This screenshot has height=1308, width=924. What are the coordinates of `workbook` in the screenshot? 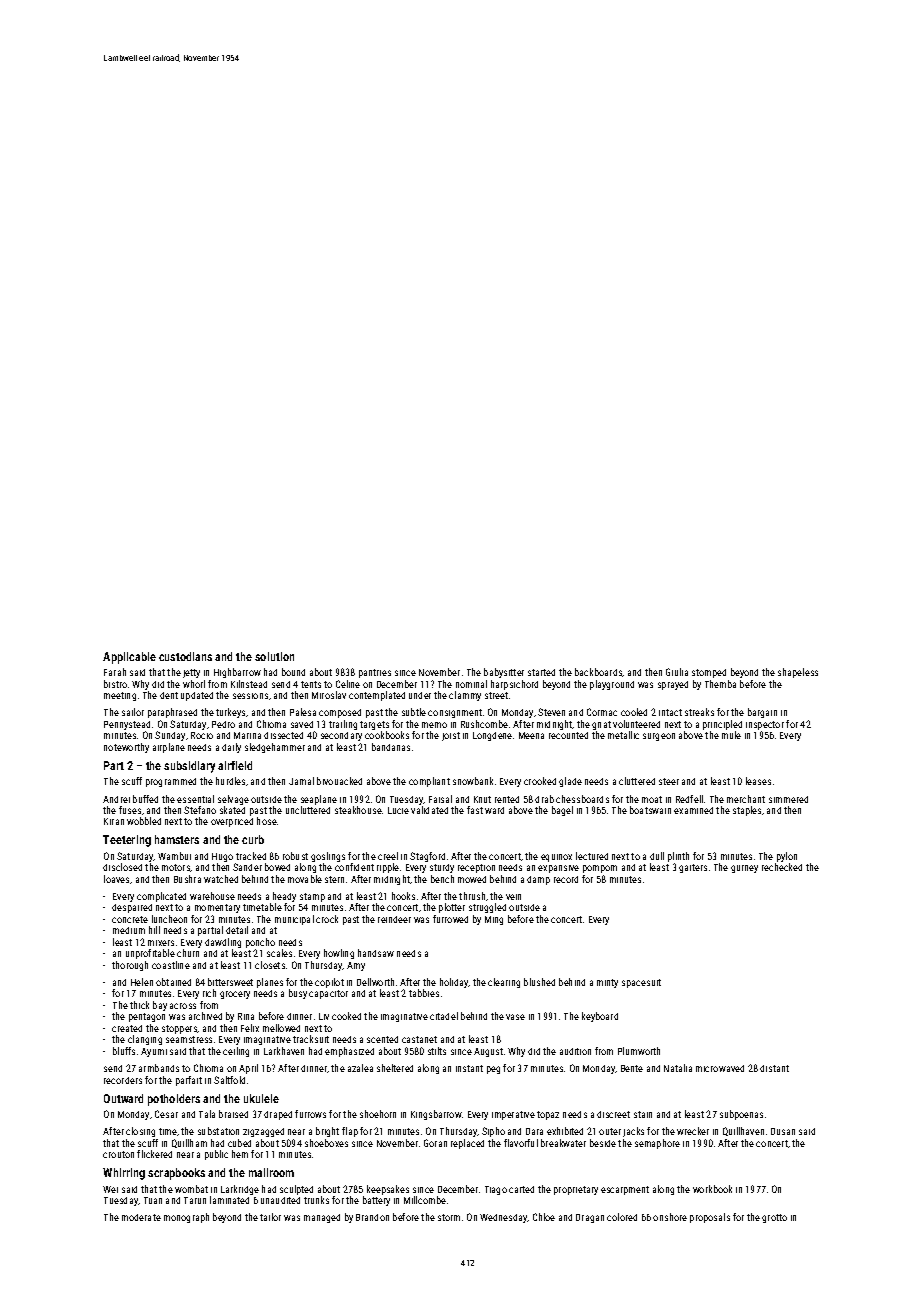 It's located at (712, 1189).
